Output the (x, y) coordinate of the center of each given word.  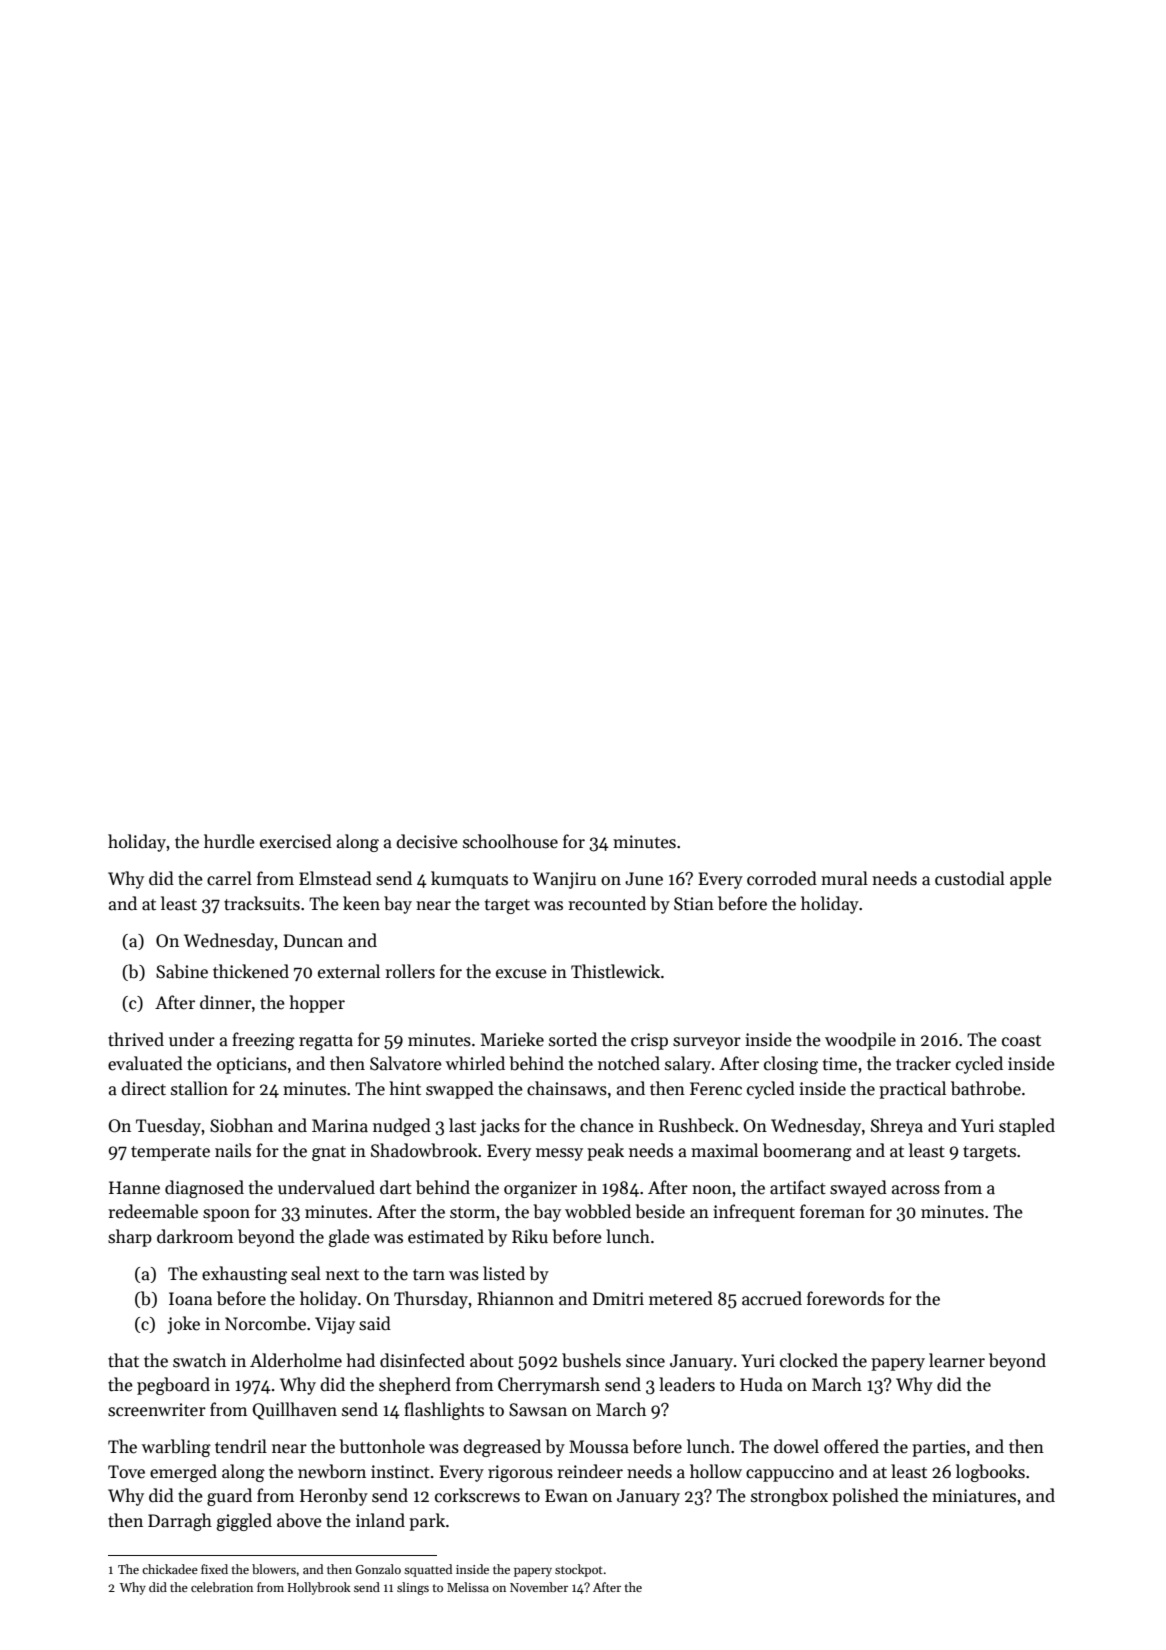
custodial (970, 878)
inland (380, 1520)
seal (306, 1273)
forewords (845, 1298)
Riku (530, 1236)
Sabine (182, 971)
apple (1031, 880)
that (123, 1360)
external (349, 971)
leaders (687, 1384)
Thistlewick (615, 971)
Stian (694, 904)
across (916, 1190)
